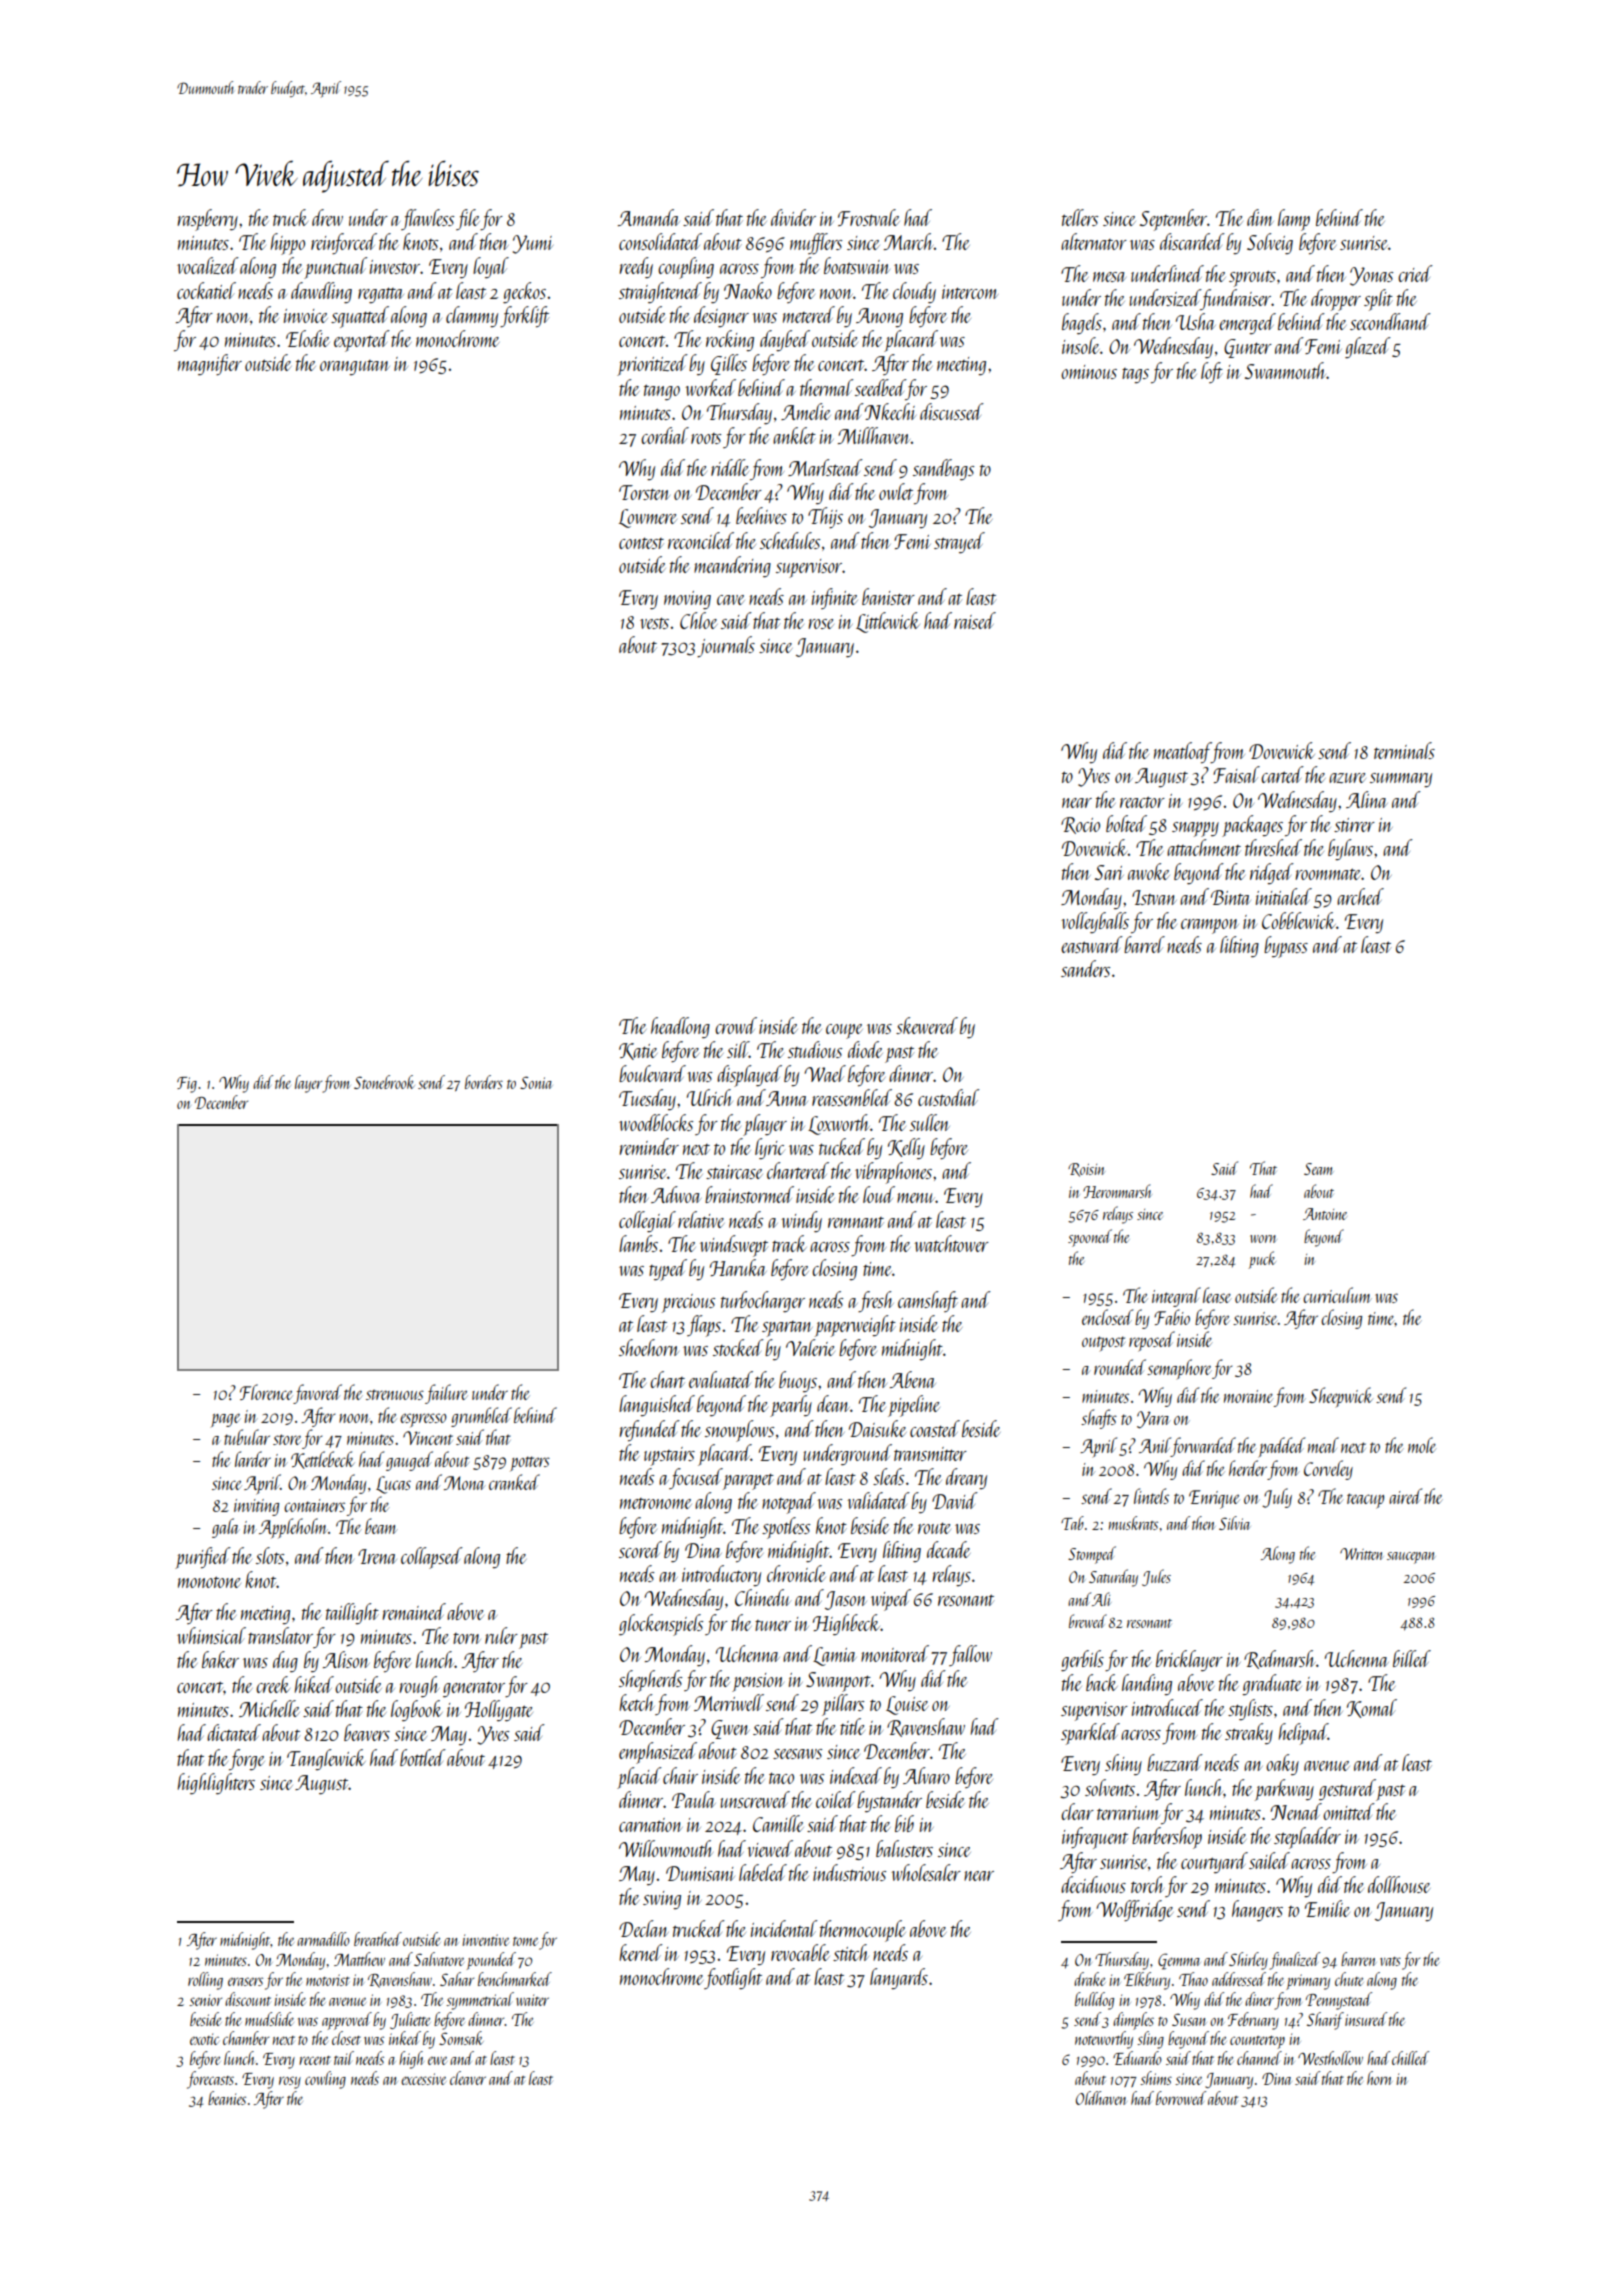 The width and height of the page is (1620, 2292). What do you see at coordinates (1182, 752) in the page?
I see `meatloaf` at bounding box center [1182, 752].
